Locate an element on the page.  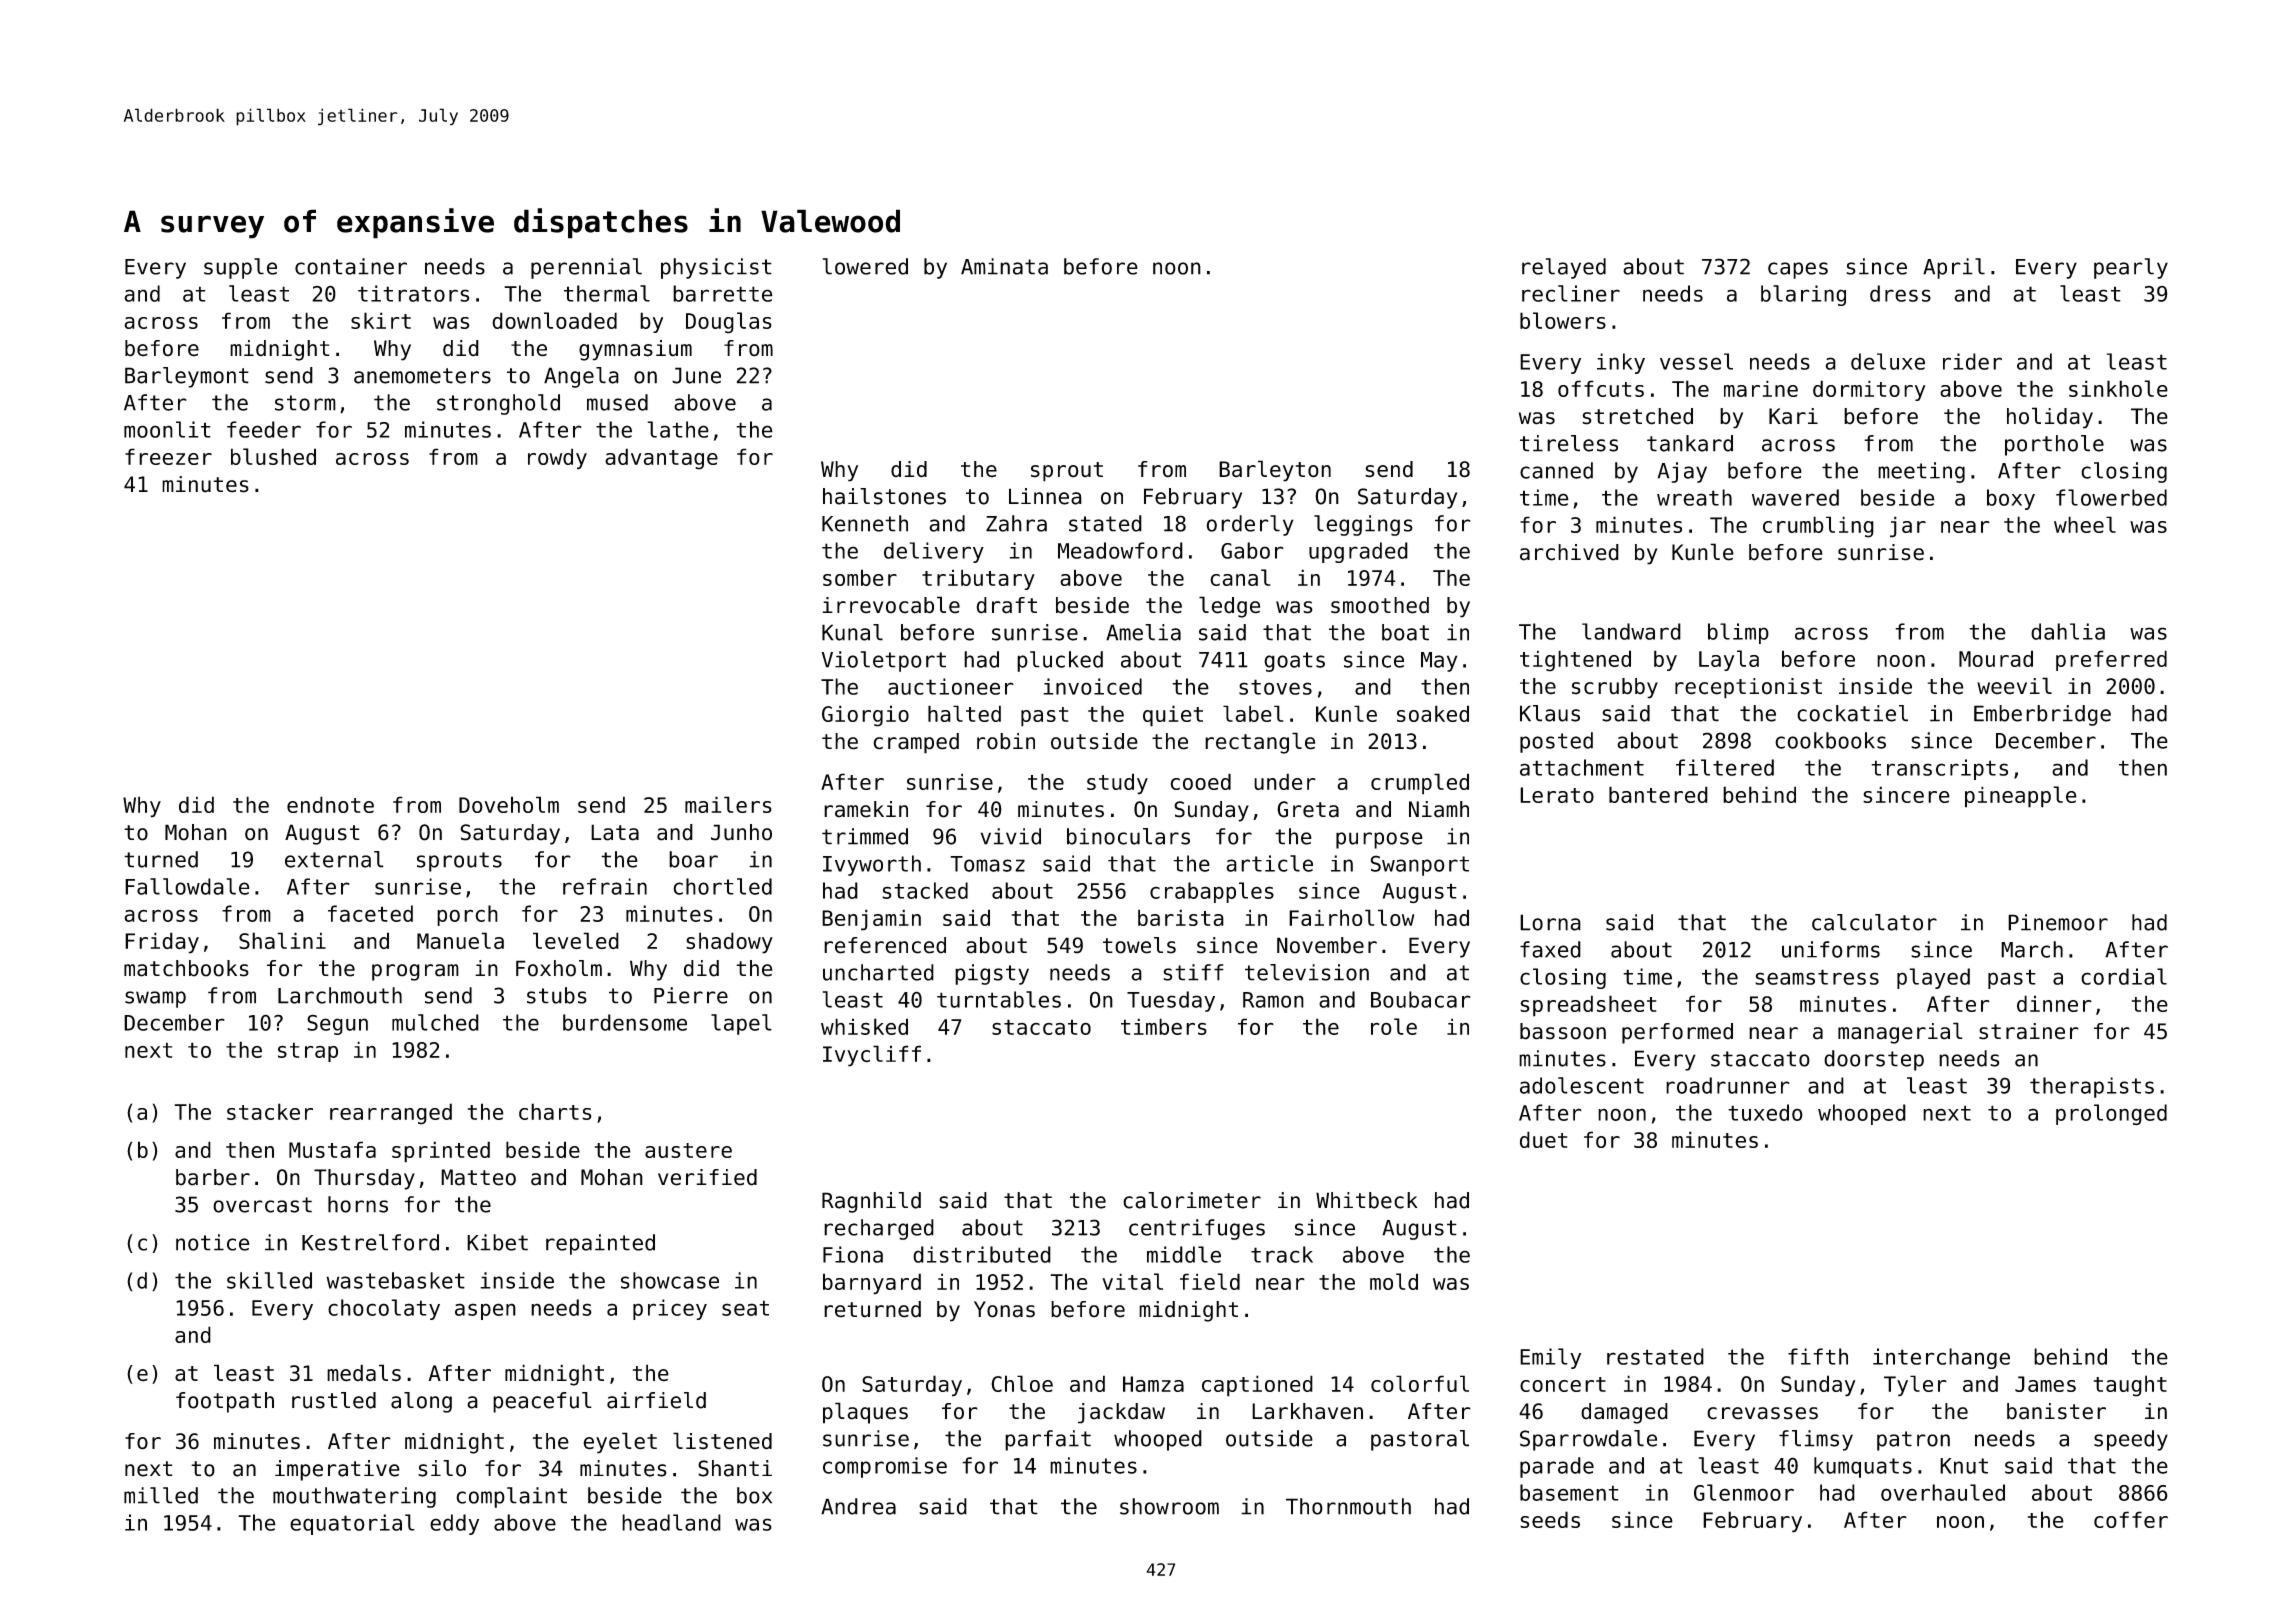
Aminata is located at coordinates (1004, 266).
